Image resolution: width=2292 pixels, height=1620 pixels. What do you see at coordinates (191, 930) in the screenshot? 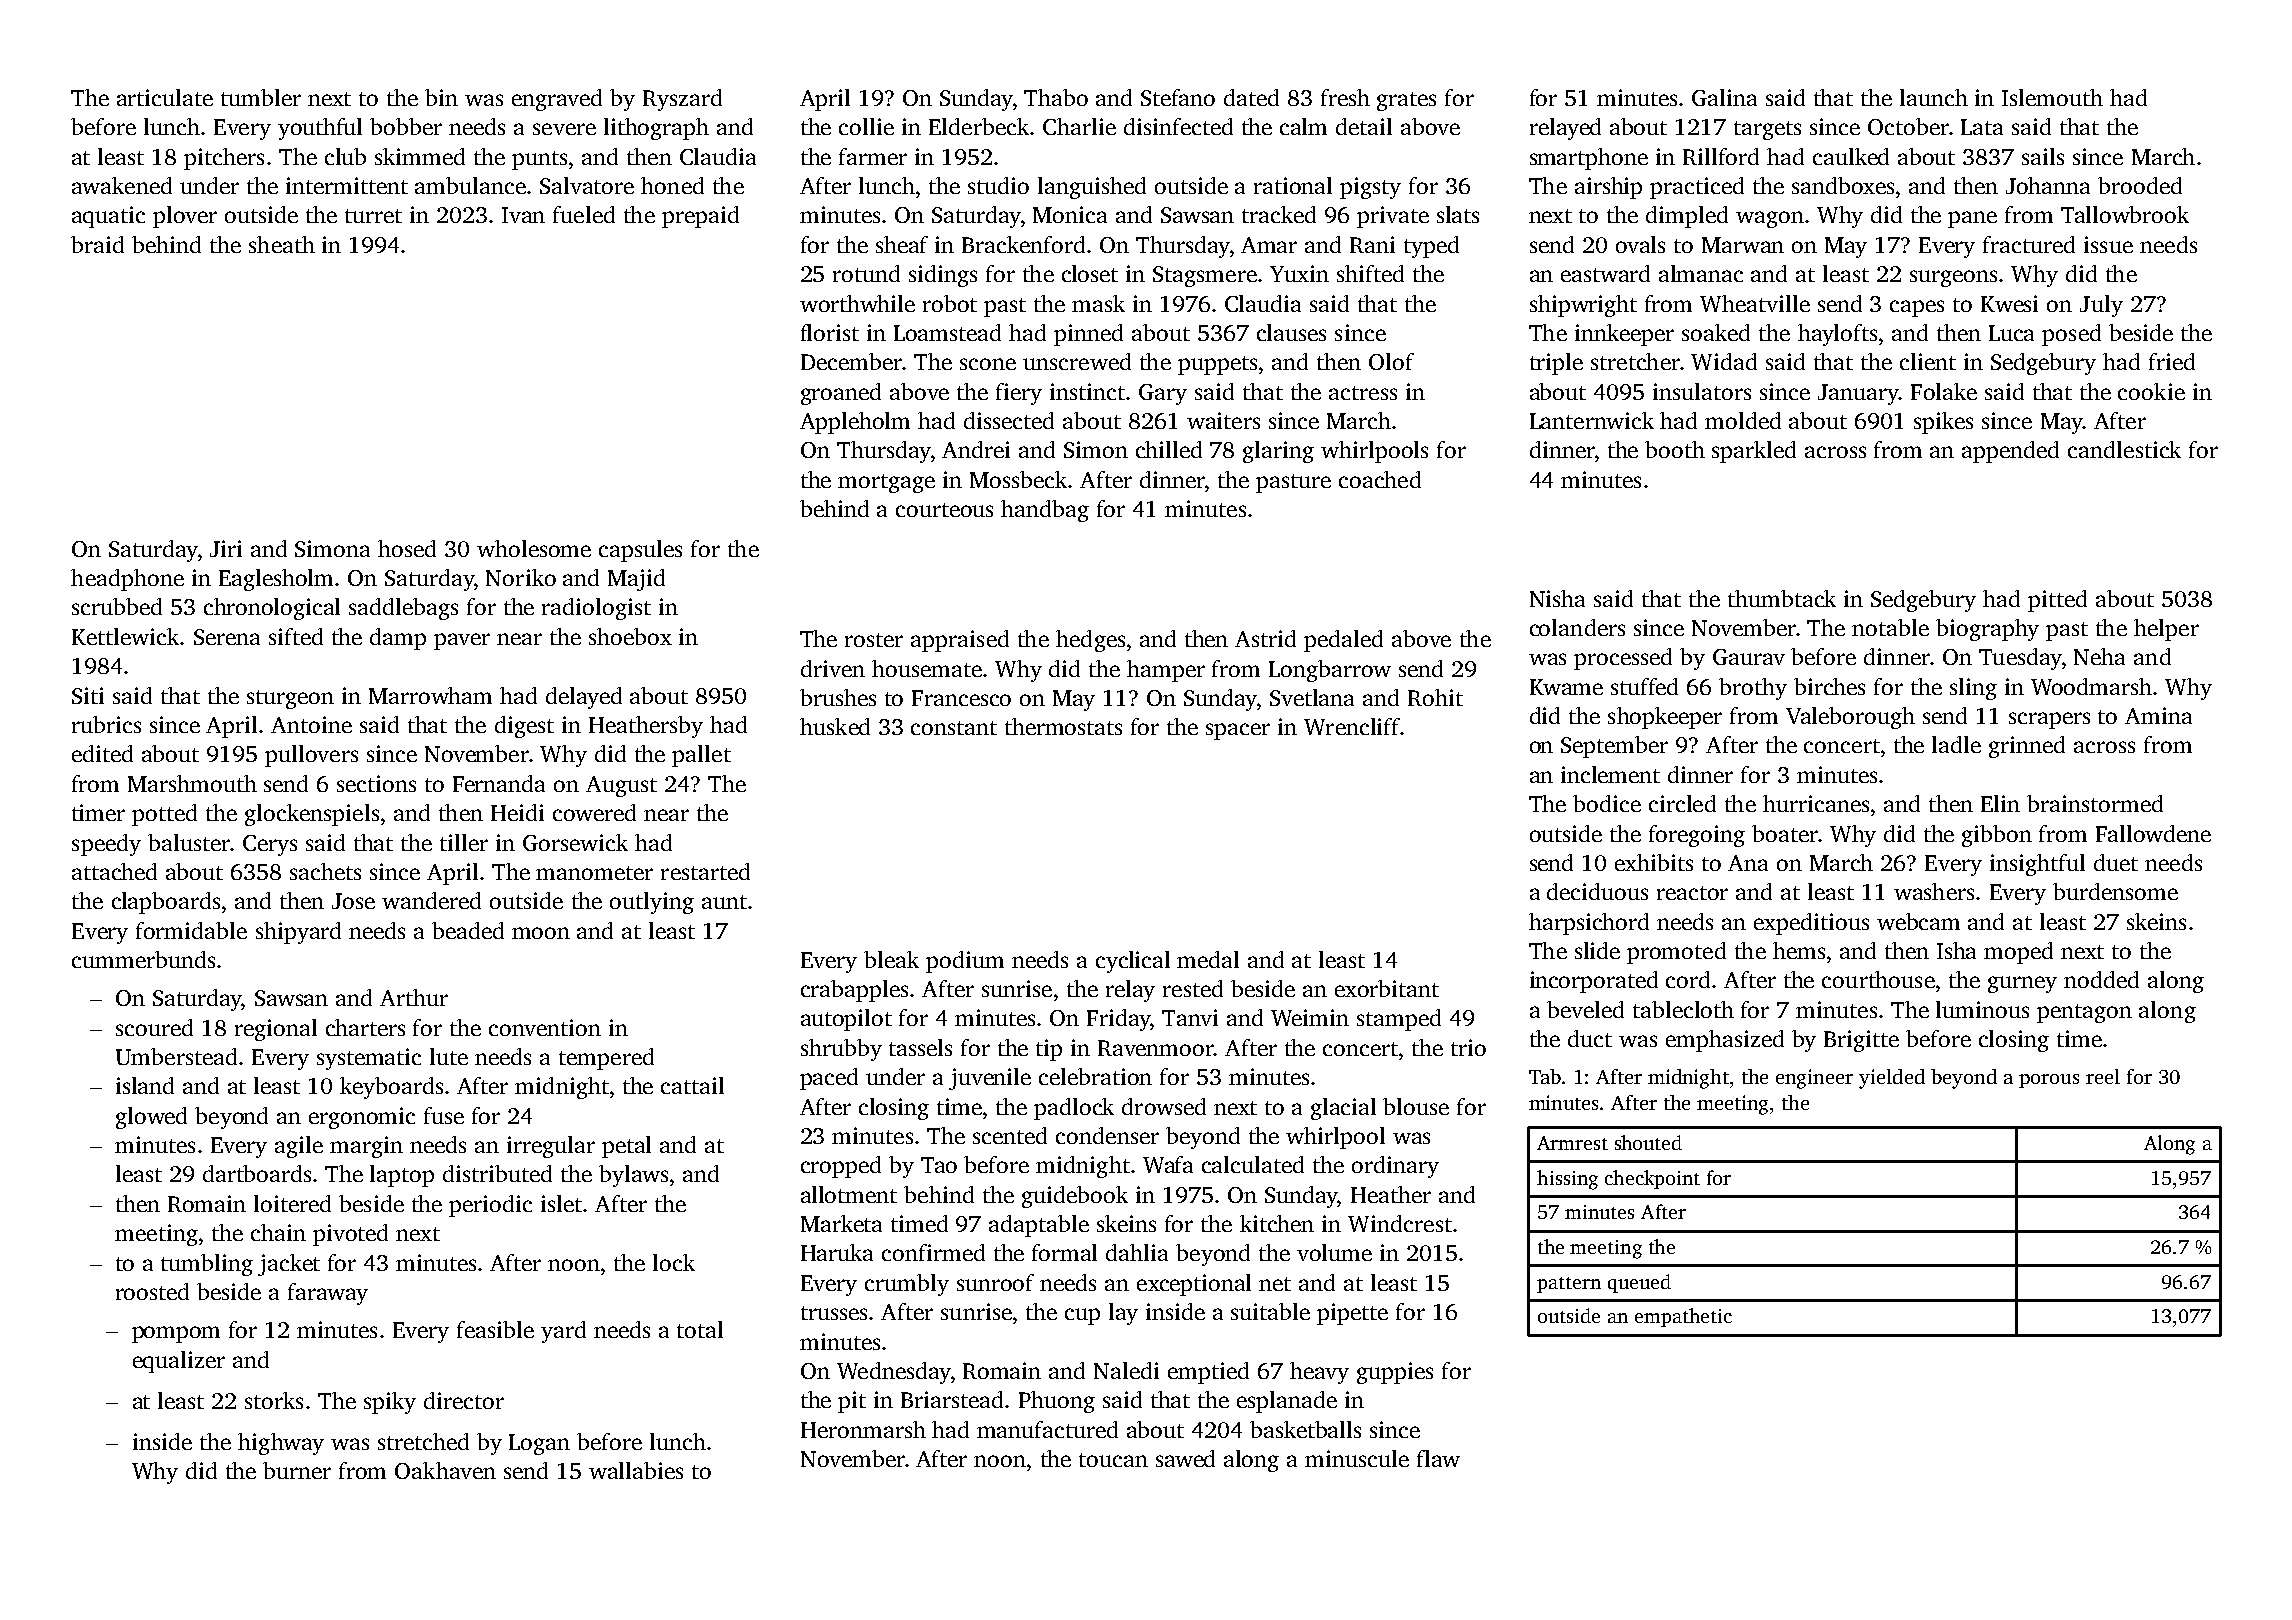
I see `formidable` at bounding box center [191, 930].
